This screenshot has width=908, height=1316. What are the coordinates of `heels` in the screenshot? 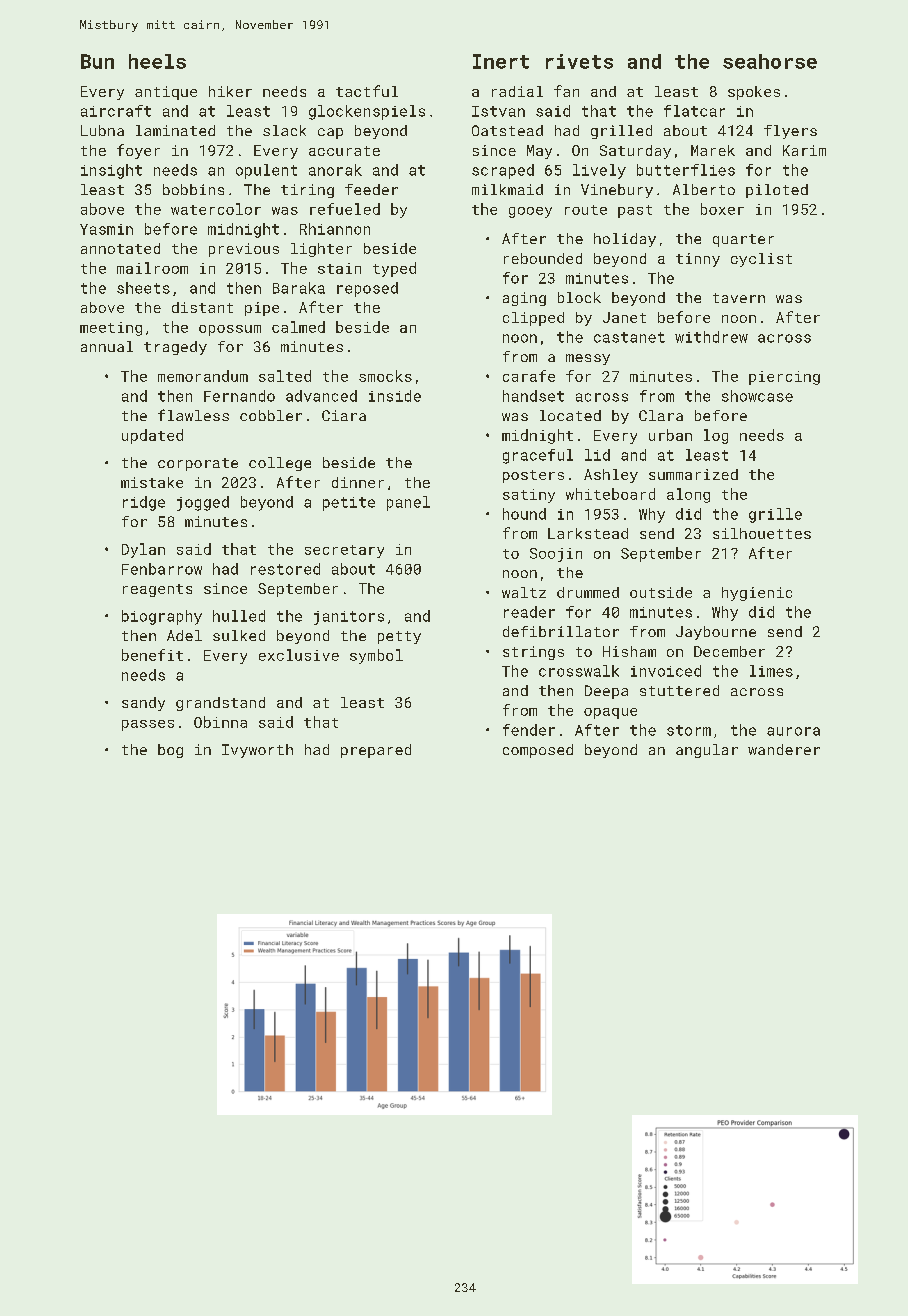 It's located at (157, 61).
